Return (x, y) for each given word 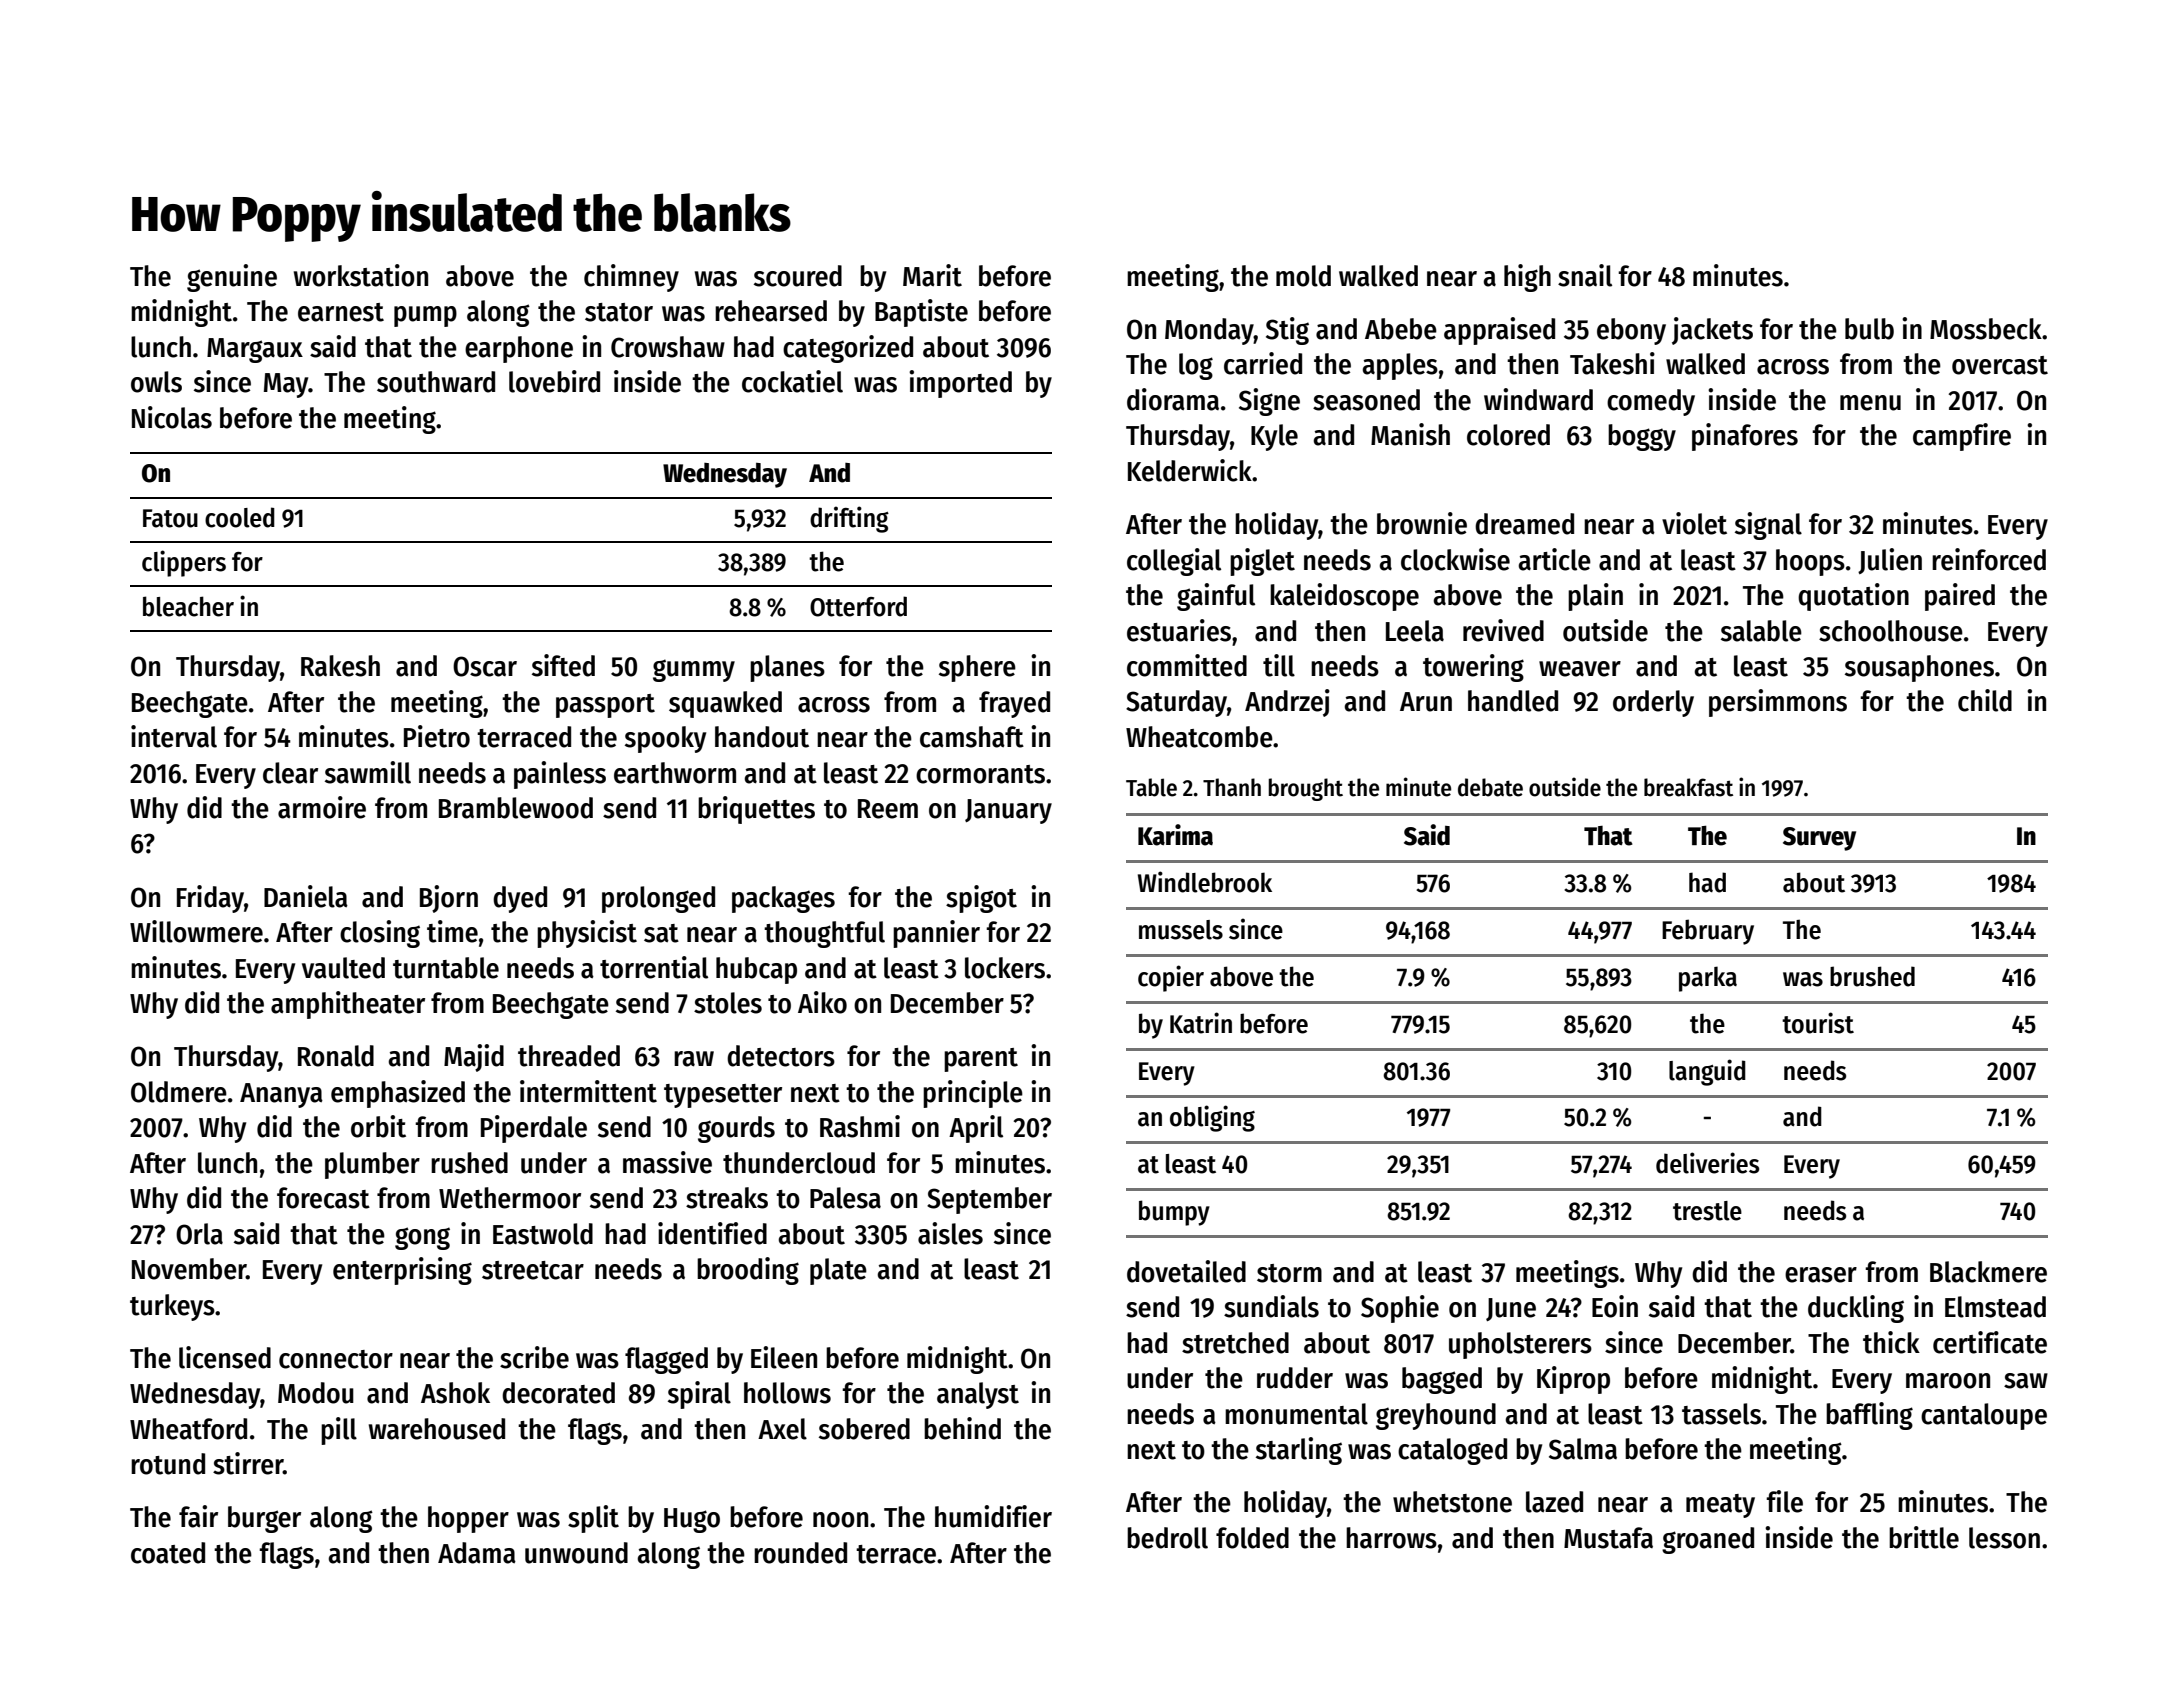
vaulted (343, 968)
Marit (932, 275)
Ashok (455, 1393)
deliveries (1707, 1163)
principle (973, 1094)
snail (1585, 275)
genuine (232, 278)
